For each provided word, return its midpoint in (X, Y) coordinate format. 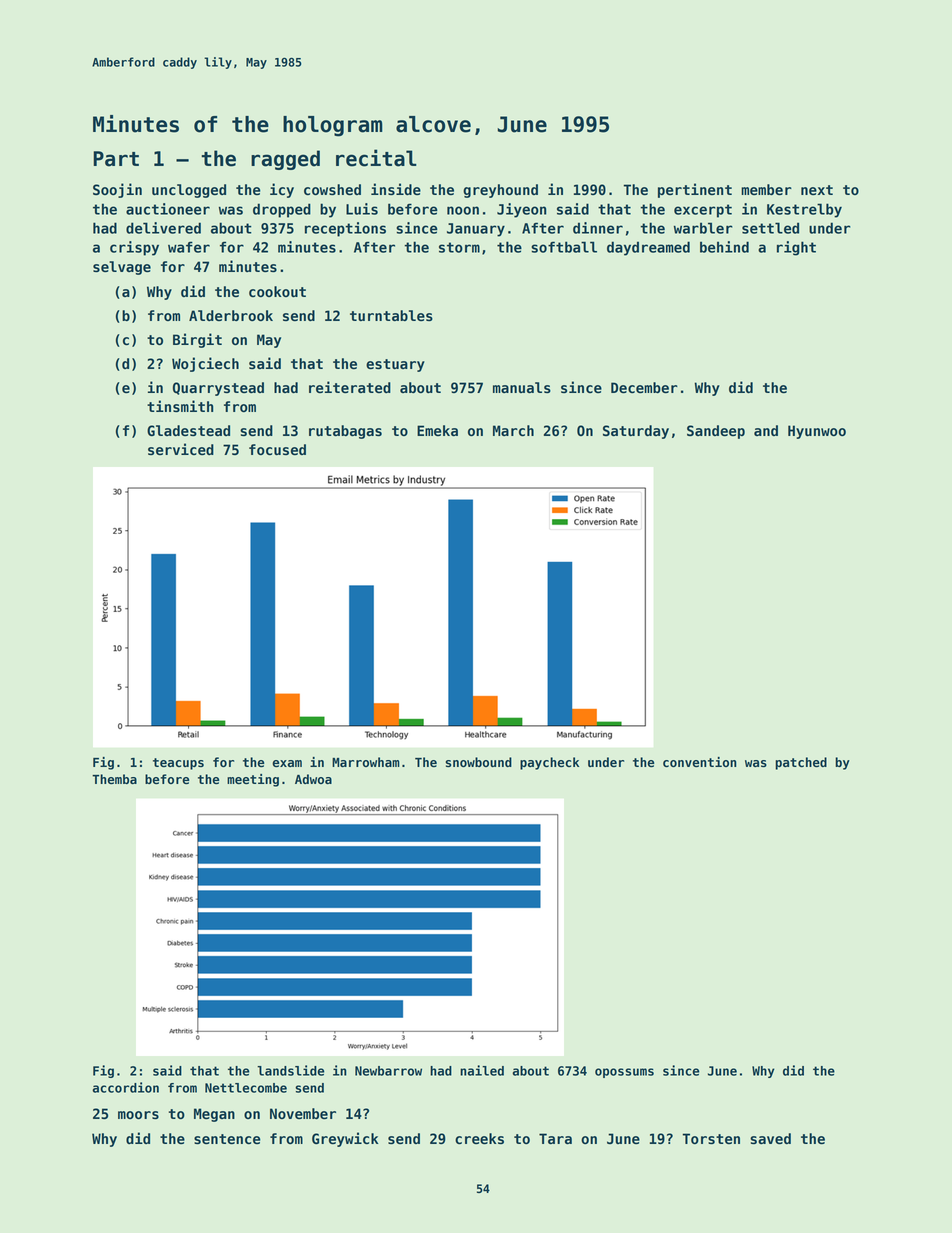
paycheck (549, 763)
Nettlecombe (246, 1088)
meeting (253, 780)
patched (801, 763)
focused (277, 450)
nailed (482, 1070)
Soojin (117, 190)
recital (376, 158)
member (766, 190)
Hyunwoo (817, 432)
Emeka (437, 430)
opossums (624, 1073)
